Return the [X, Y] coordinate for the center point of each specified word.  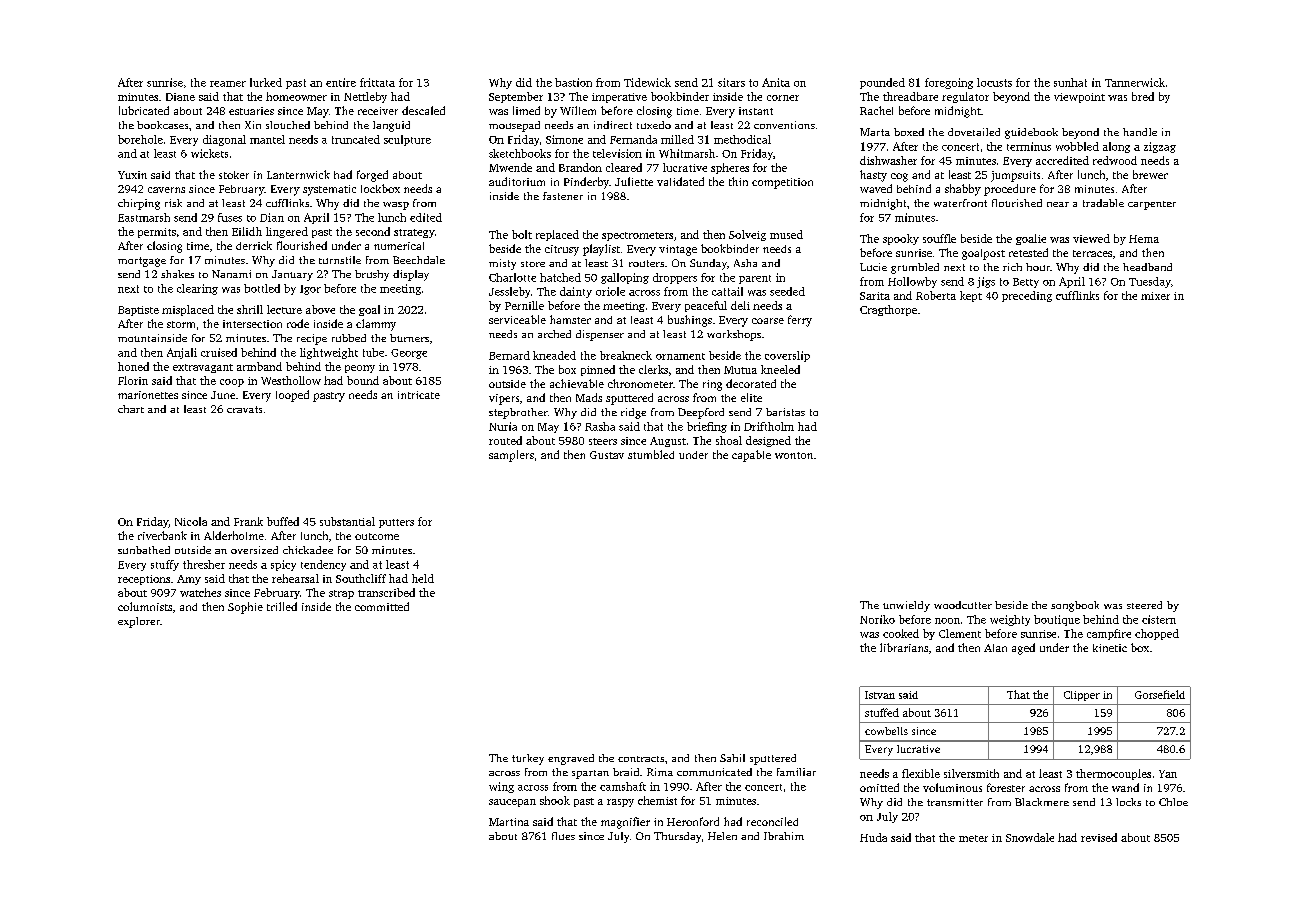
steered [1144, 605]
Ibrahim [784, 836]
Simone [564, 139]
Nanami [231, 274]
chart [131, 409]
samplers [511, 456]
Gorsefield [1160, 694]
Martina [509, 822]
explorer [139, 622]
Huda [873, 837]
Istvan [880, 695]
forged [372, 176]
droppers [675, 278]
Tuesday [1150, 282]
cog [899, 177]
